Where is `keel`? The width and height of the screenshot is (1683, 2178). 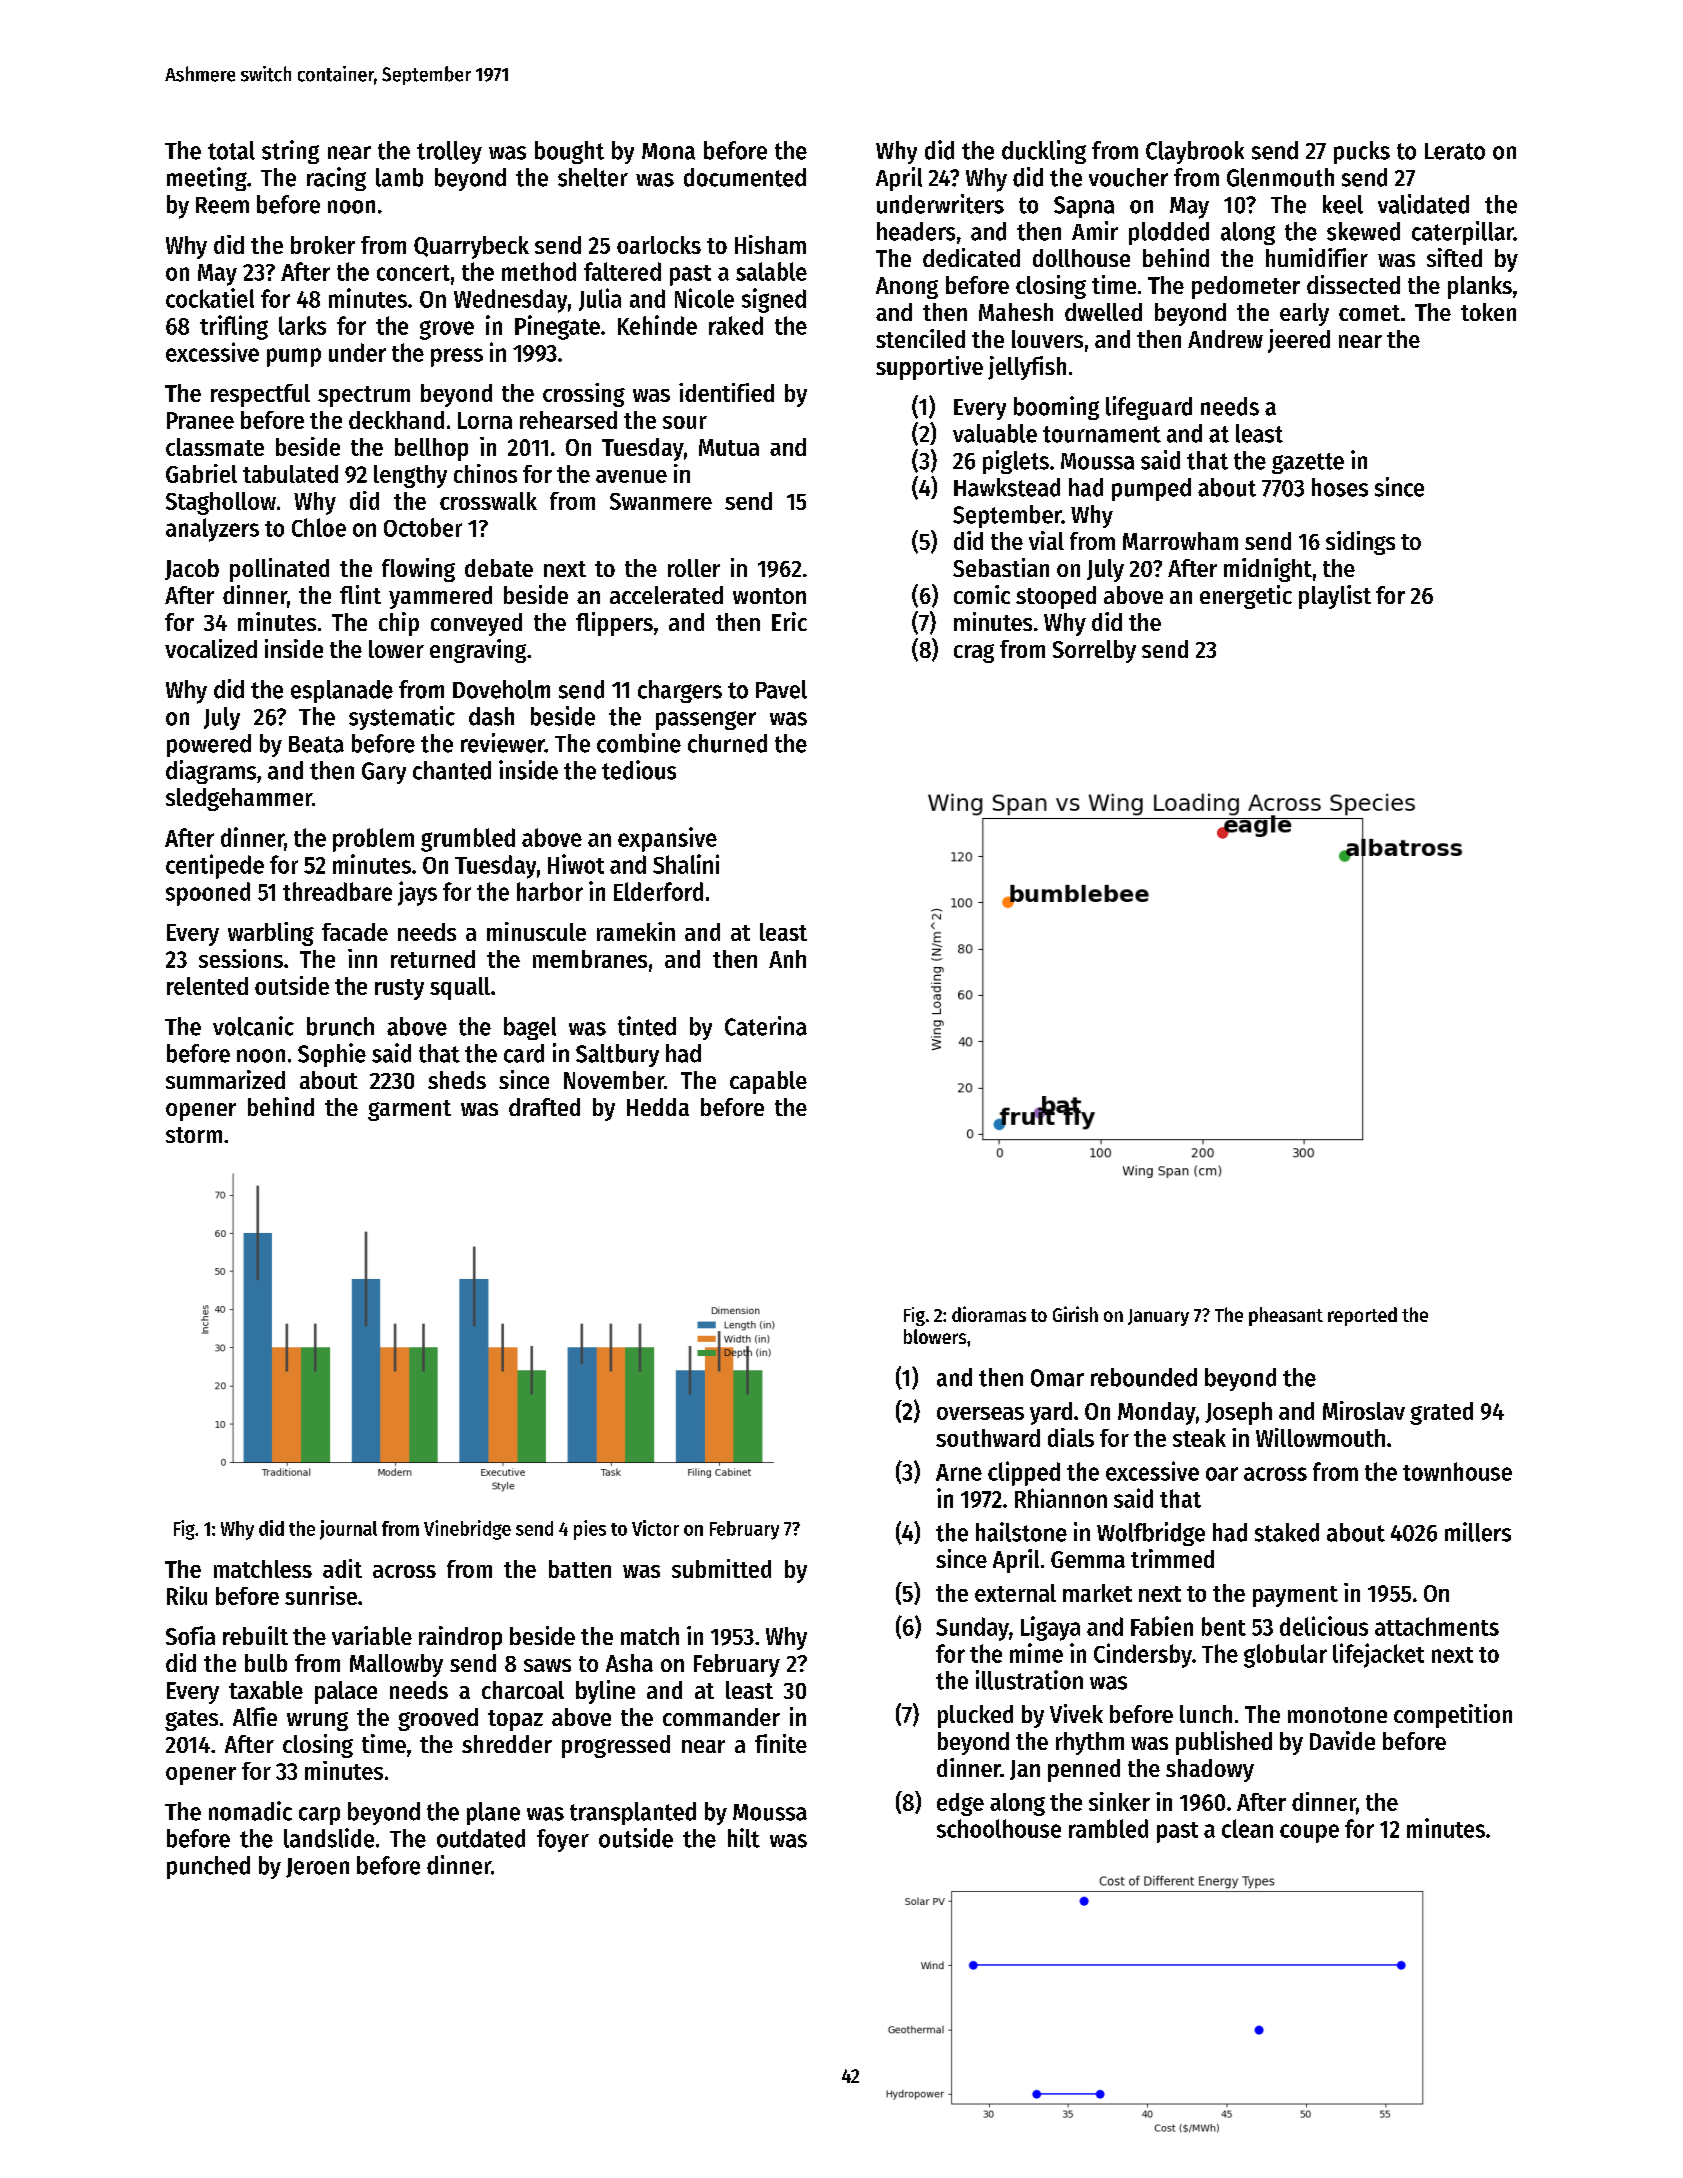
keel is located at coordinates (1343, 204).
